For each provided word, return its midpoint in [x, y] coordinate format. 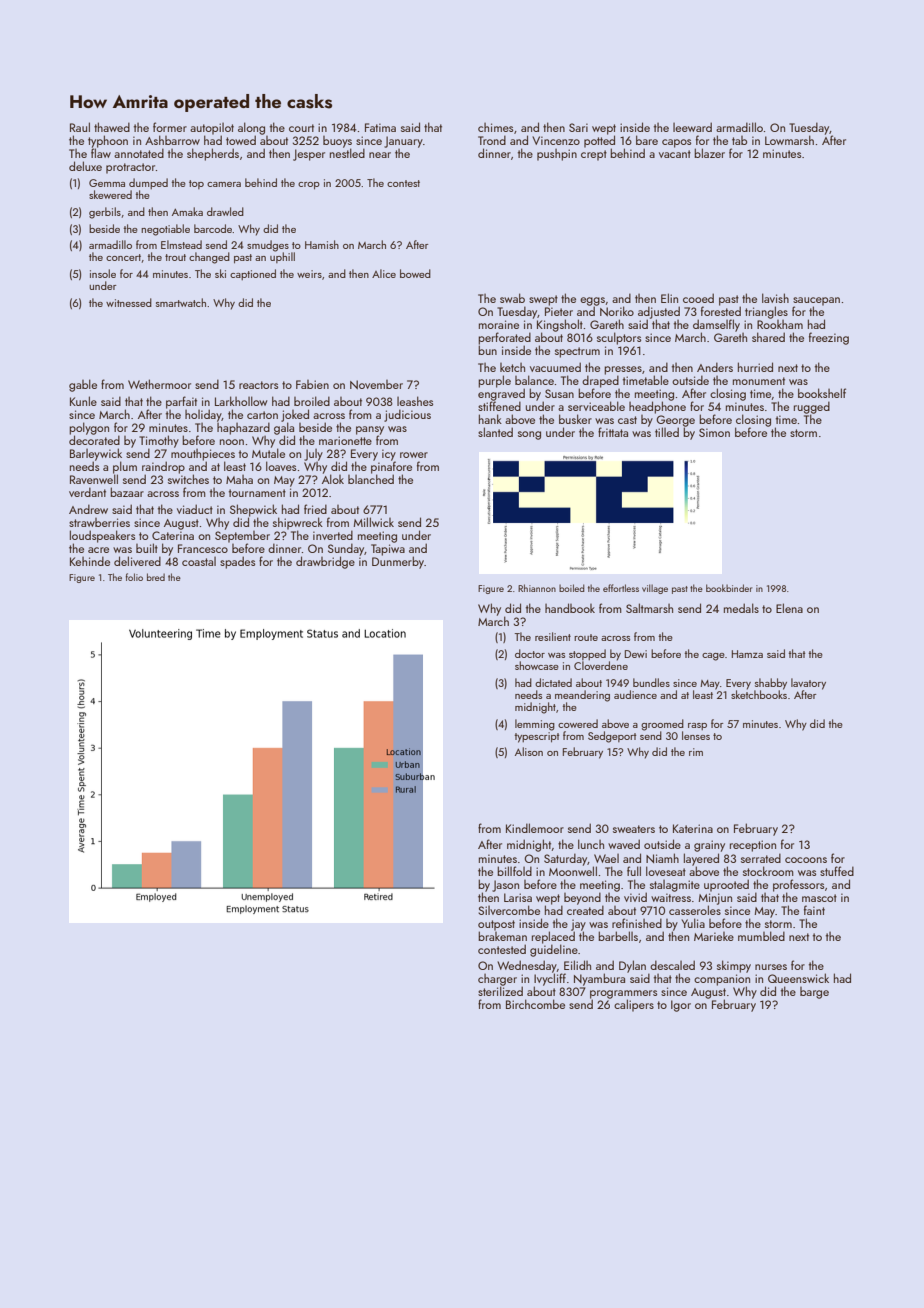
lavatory [808, 684]
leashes [415, 401]
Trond [492, 140]
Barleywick [96, 455]
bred [156, 577]
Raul [80, 127]
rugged [812, 407]
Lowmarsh [789, 140]
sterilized [500, 991]
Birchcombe [535, 1004]
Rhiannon [537, 588]
